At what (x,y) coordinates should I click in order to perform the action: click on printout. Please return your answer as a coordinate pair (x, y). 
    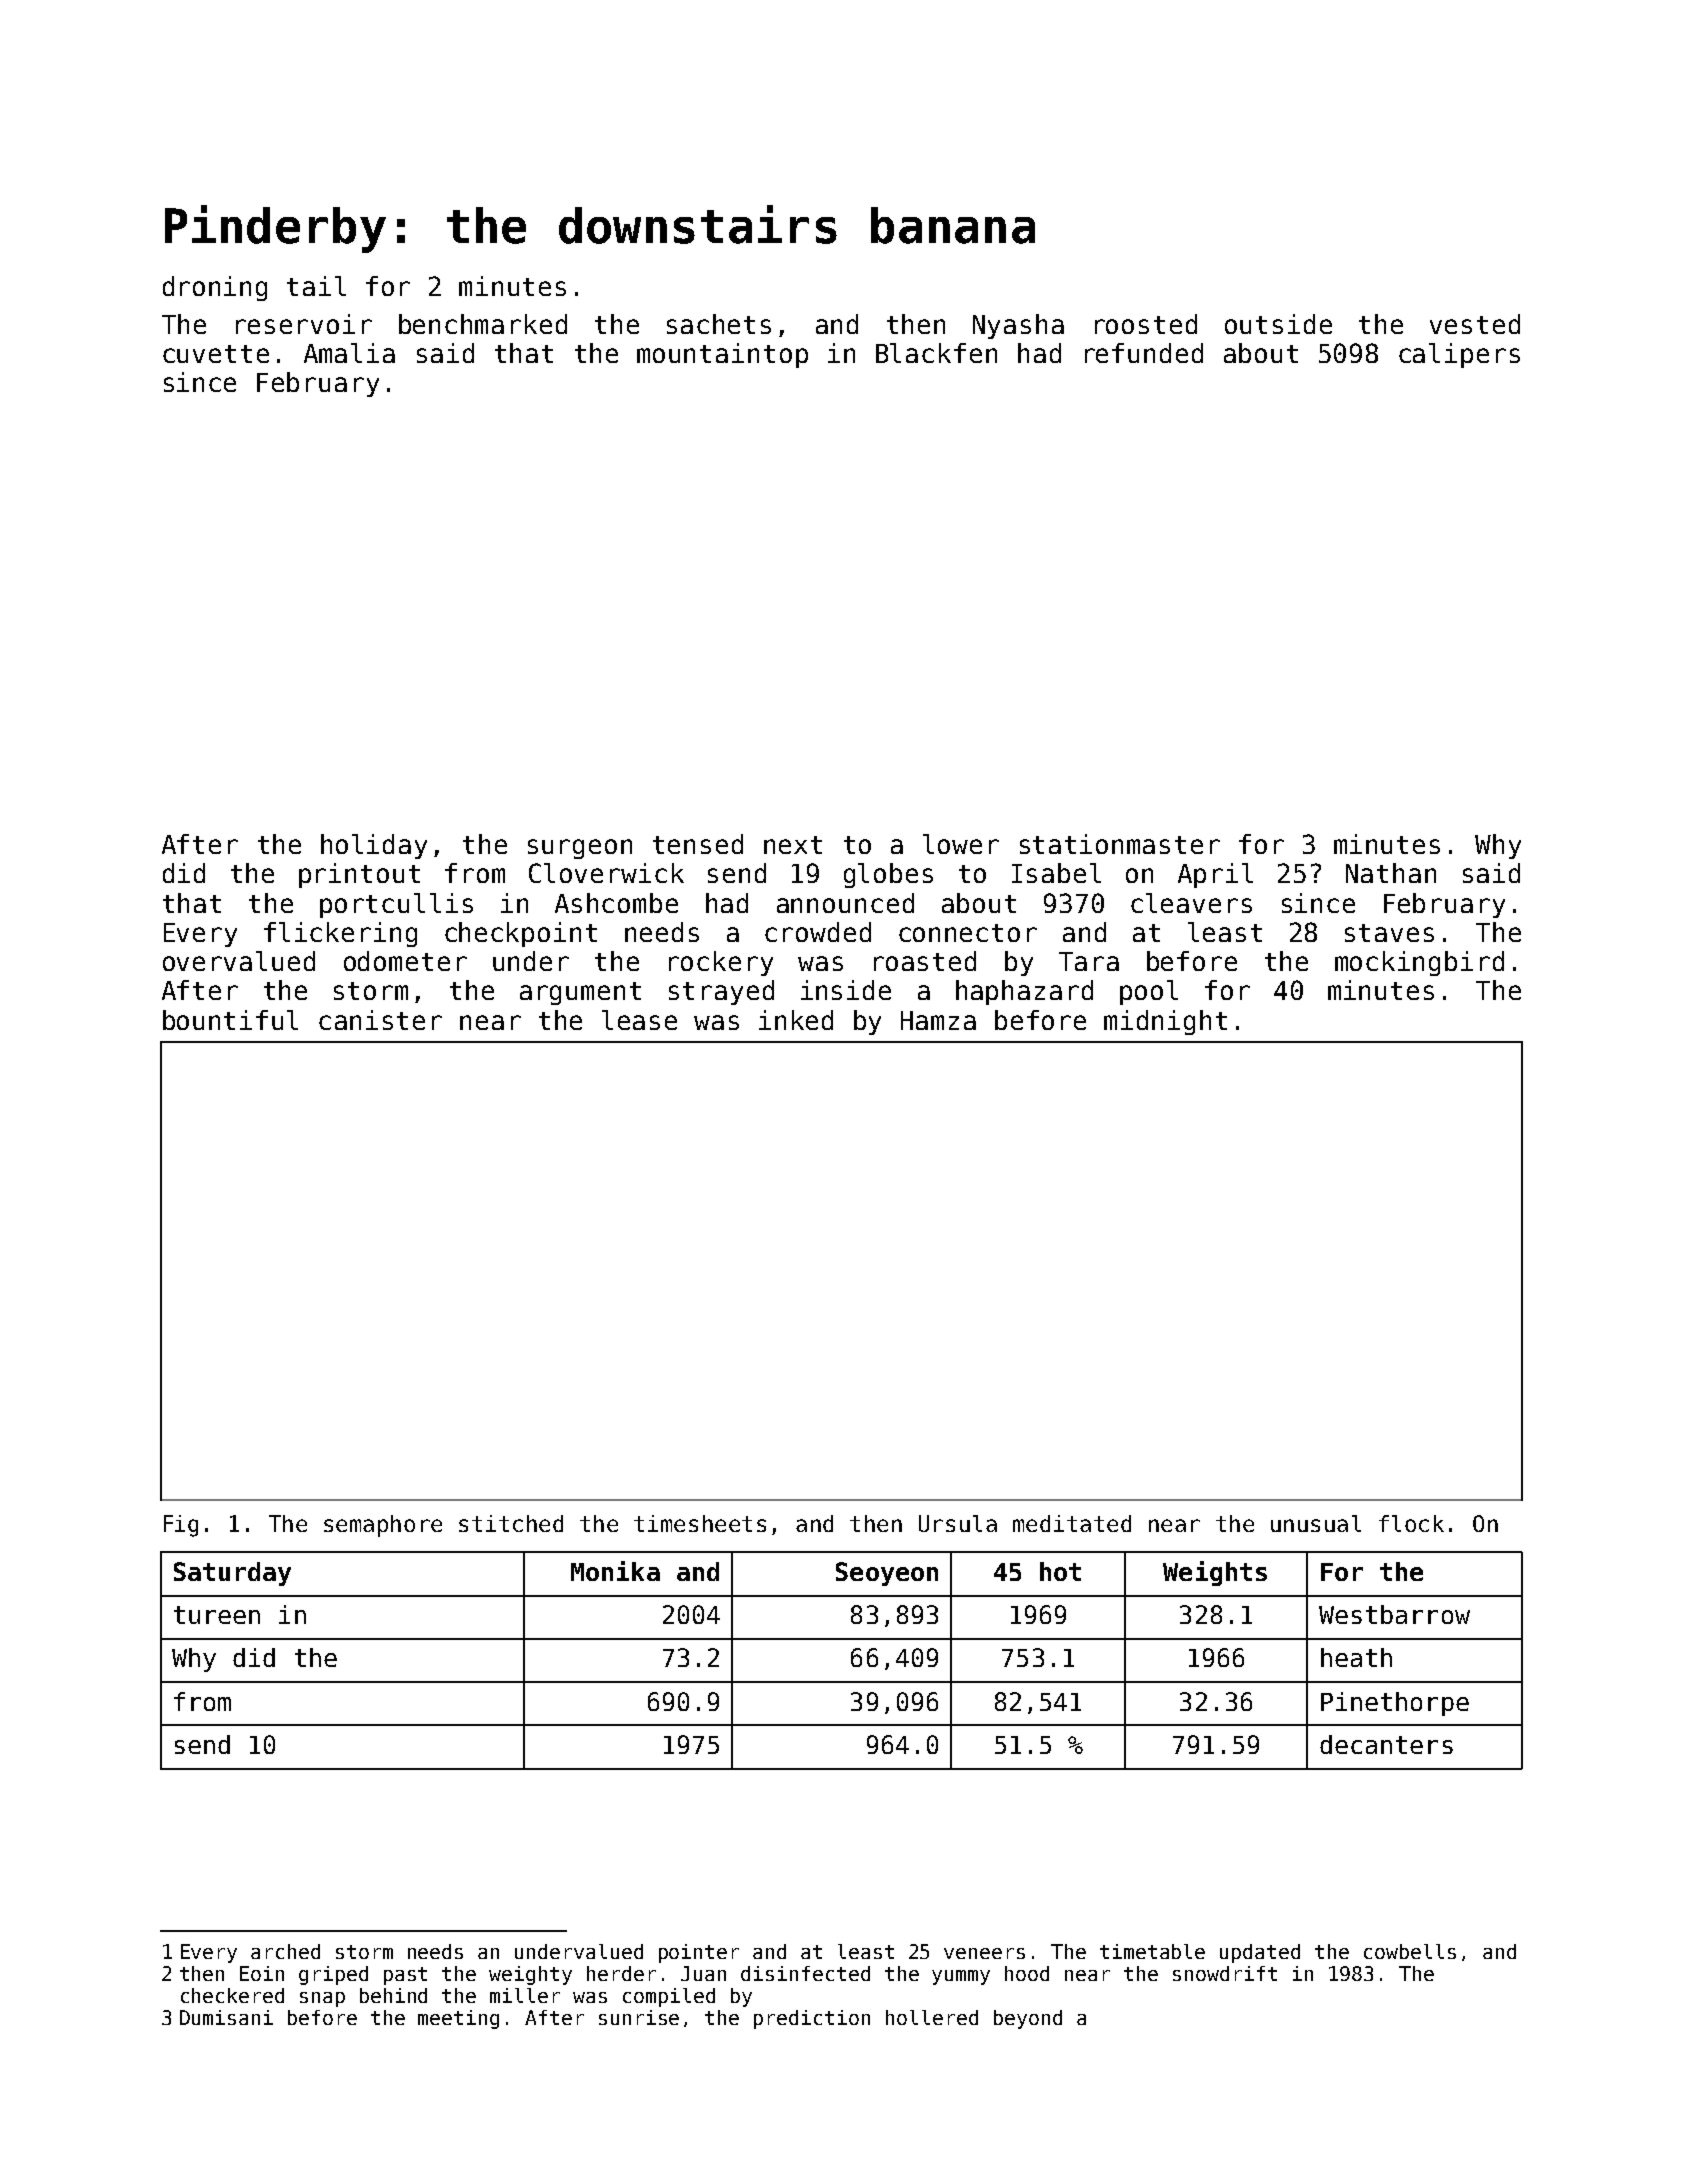
    Looking at the image, I should click on (359, 875).
